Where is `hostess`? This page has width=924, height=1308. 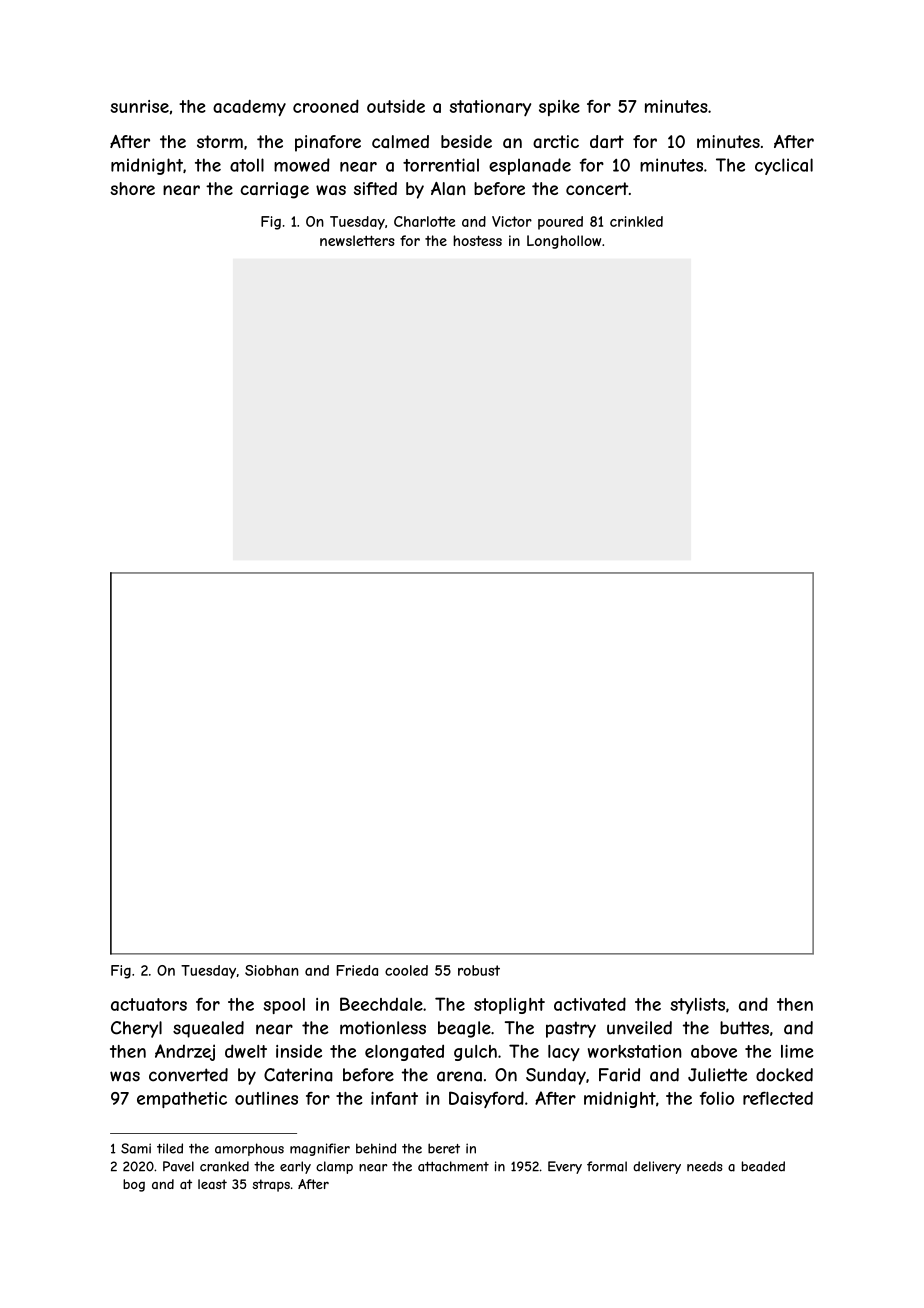
hostess is located at coordinates (477, 240).
